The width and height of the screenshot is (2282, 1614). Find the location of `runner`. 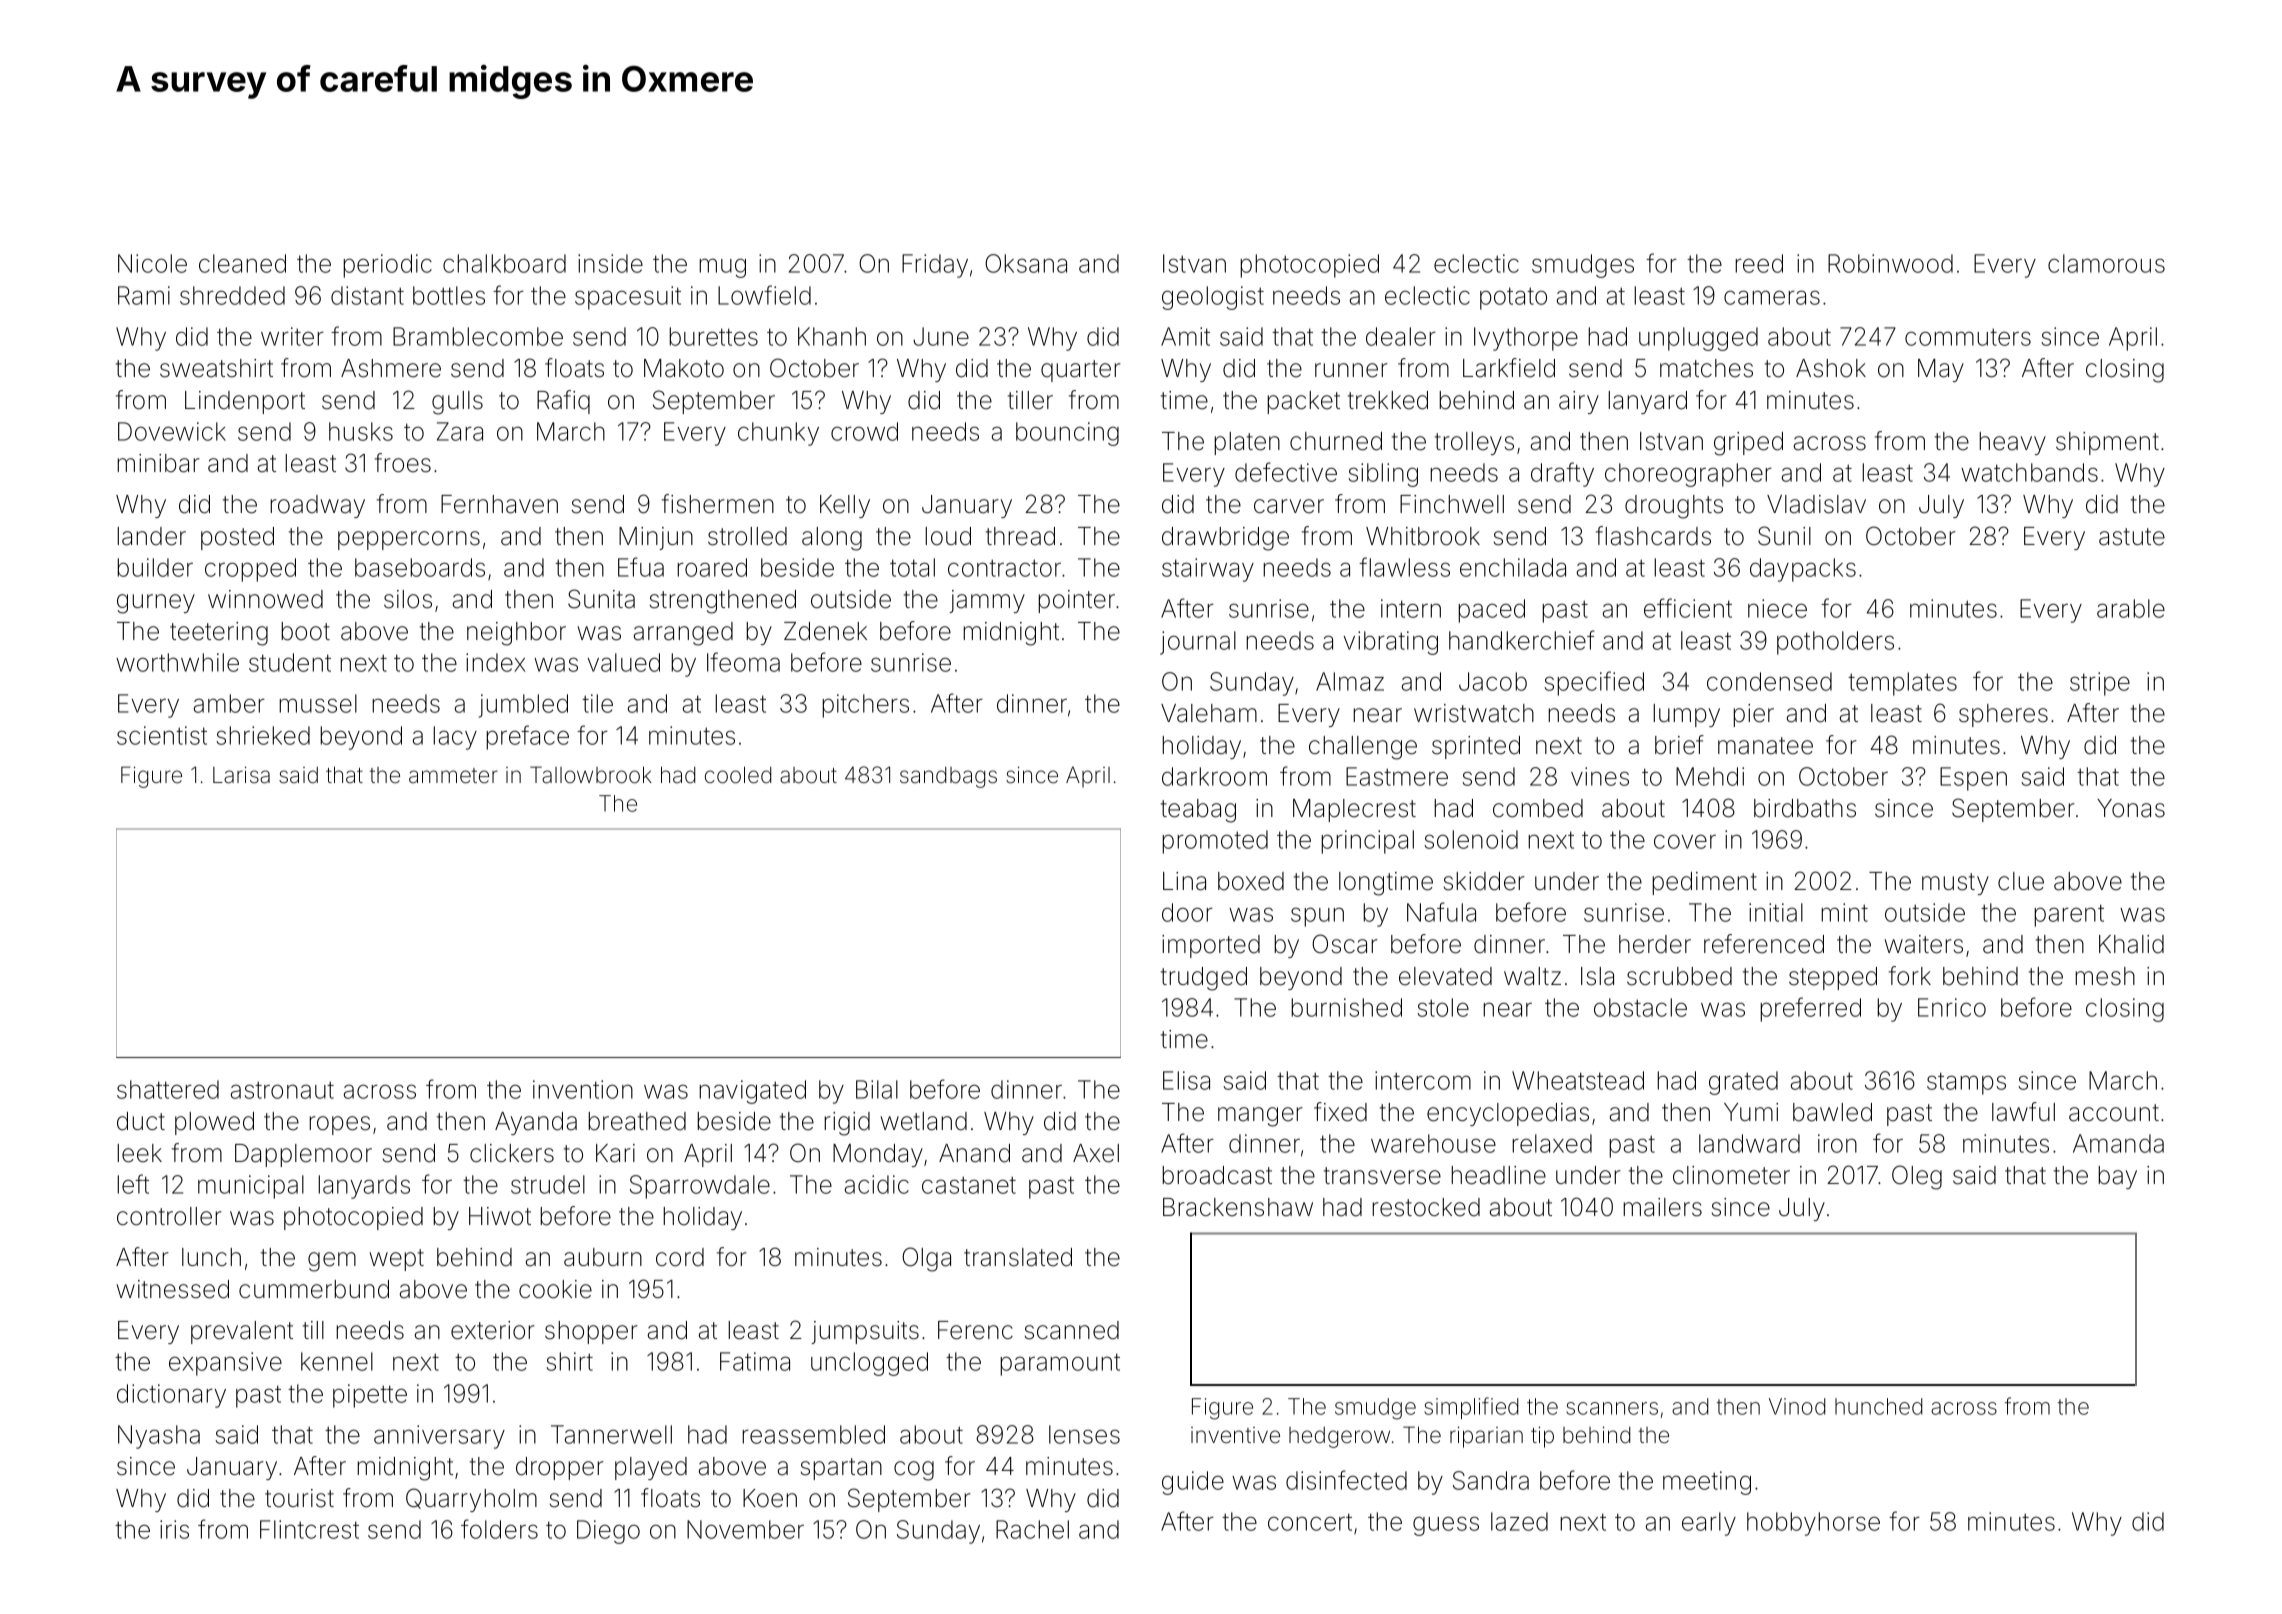

runner is located at coordinates (1351, 370).
